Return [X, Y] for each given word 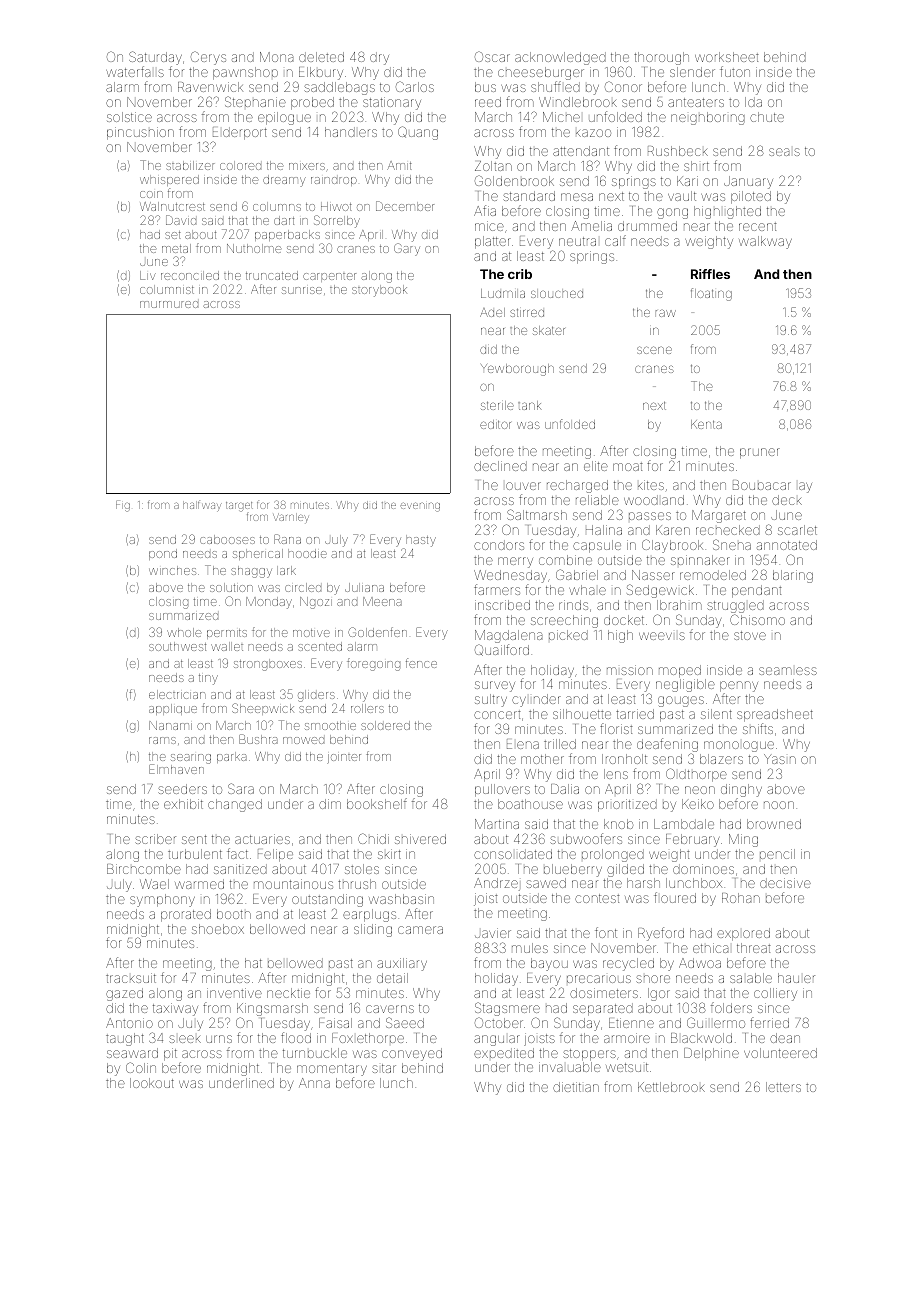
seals [784, 152]
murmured [169, 304]
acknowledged [560, 58]
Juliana [364, 587]
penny [739, 687]
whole [184, 632]
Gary [407, 249]
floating [711, 294]
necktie [288, 993]
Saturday [155, 58]
